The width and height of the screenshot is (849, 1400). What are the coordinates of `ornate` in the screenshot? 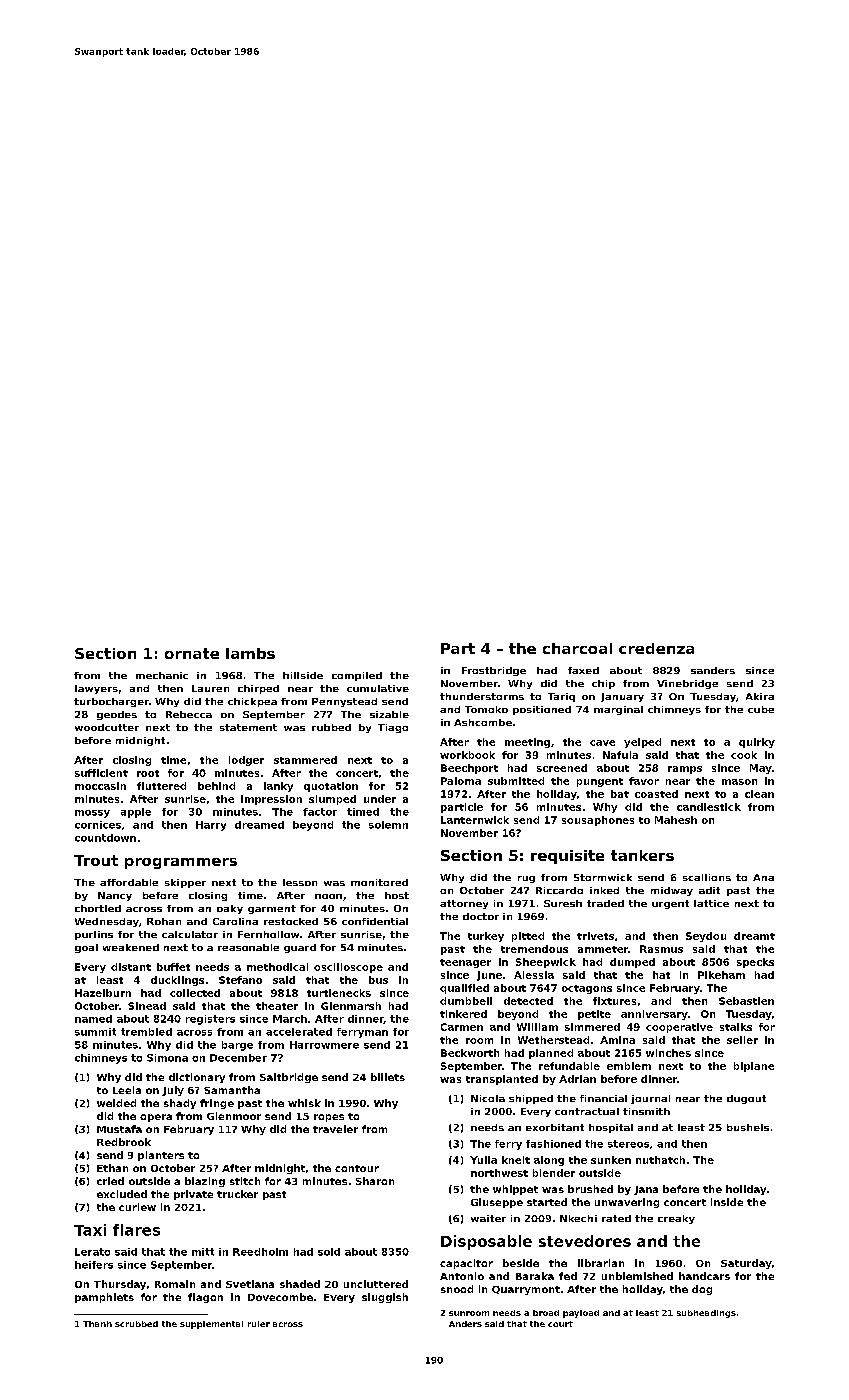 It's located at (192, 653).
